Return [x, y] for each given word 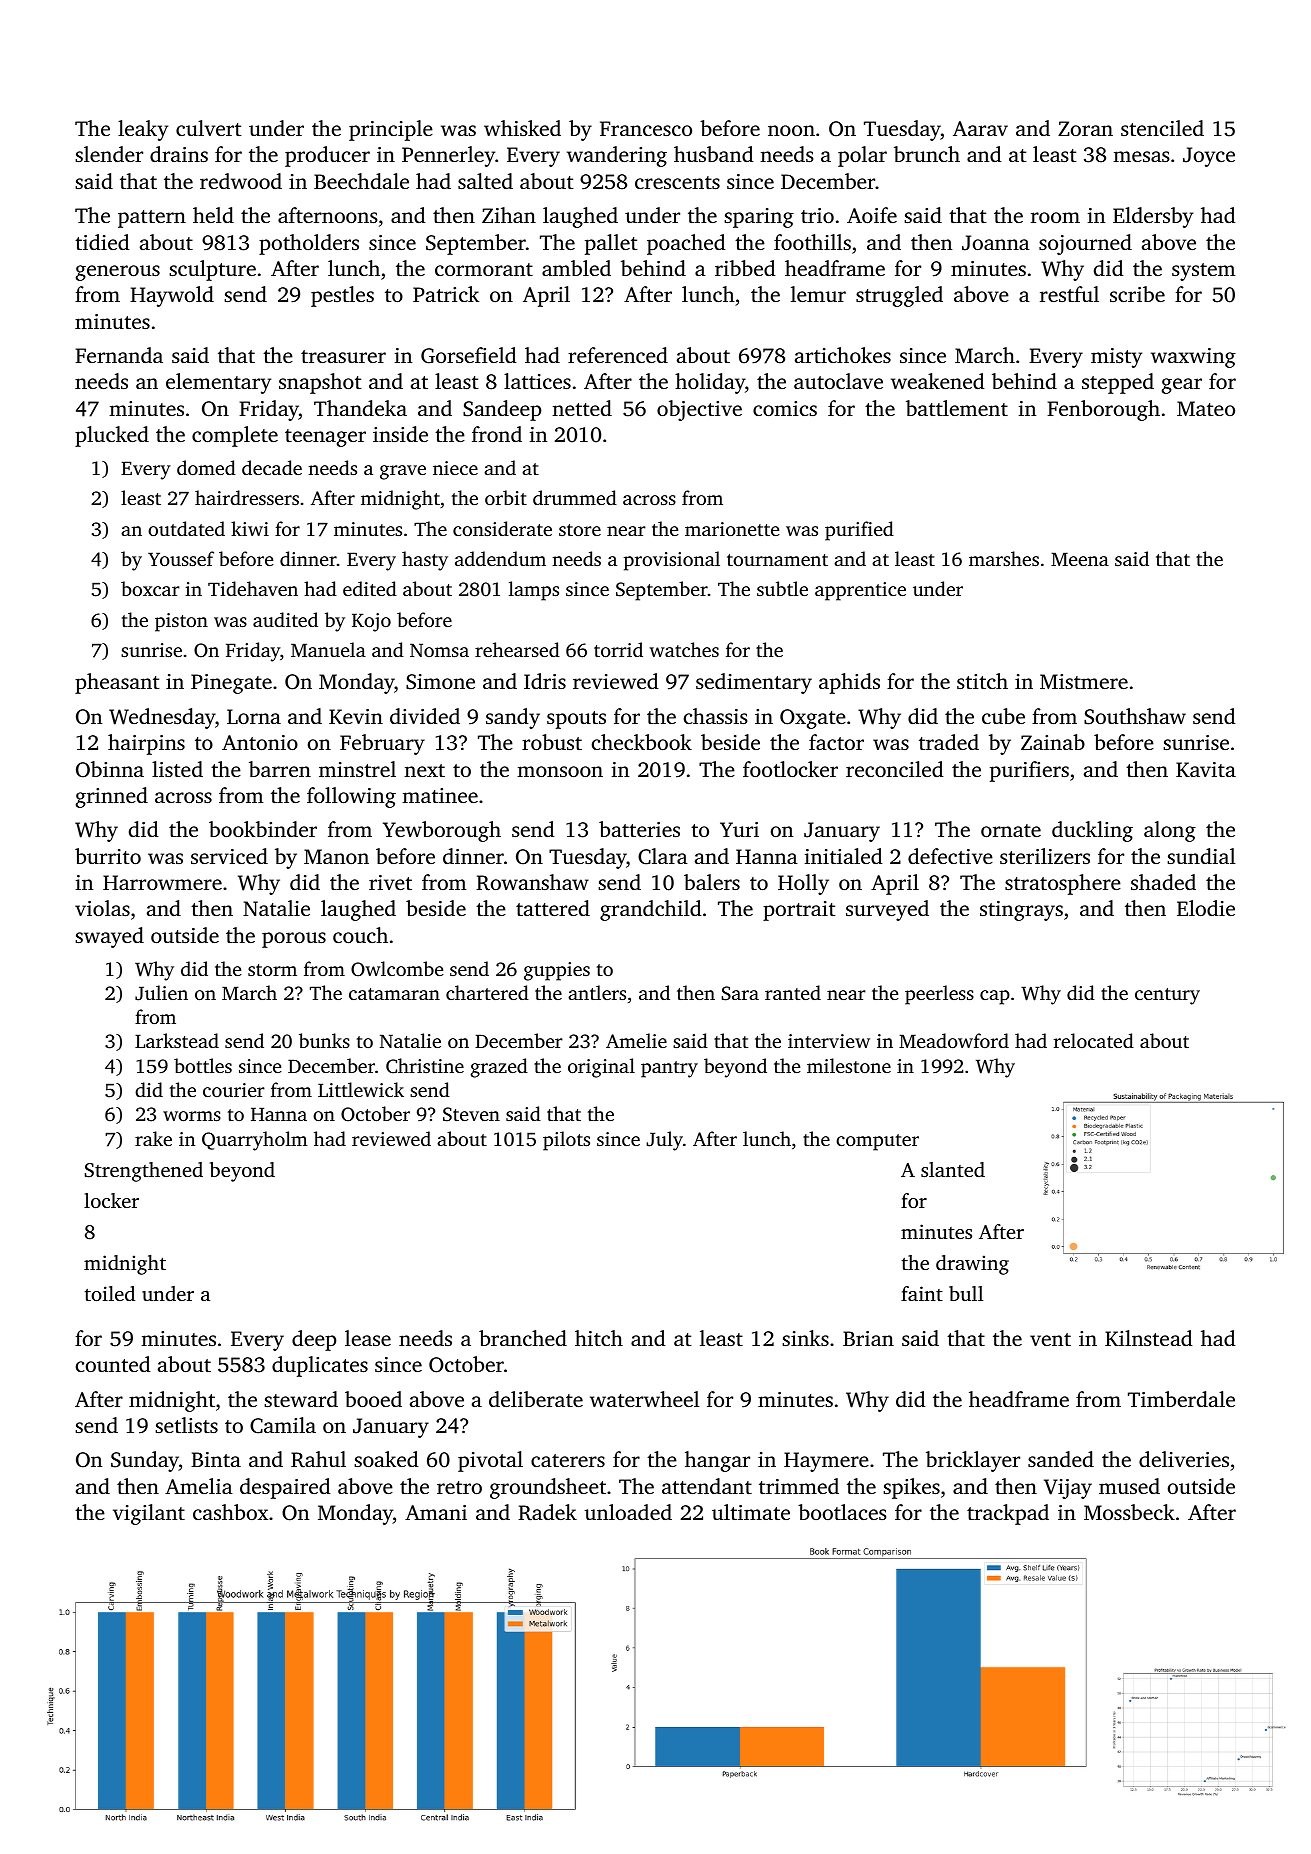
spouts [576, 720]
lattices [537, 381]
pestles [342, 296]
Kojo [371, 622]
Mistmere [1084, 681]
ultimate [751, 1512]
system [1203, 272]
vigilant [149, 1514]
